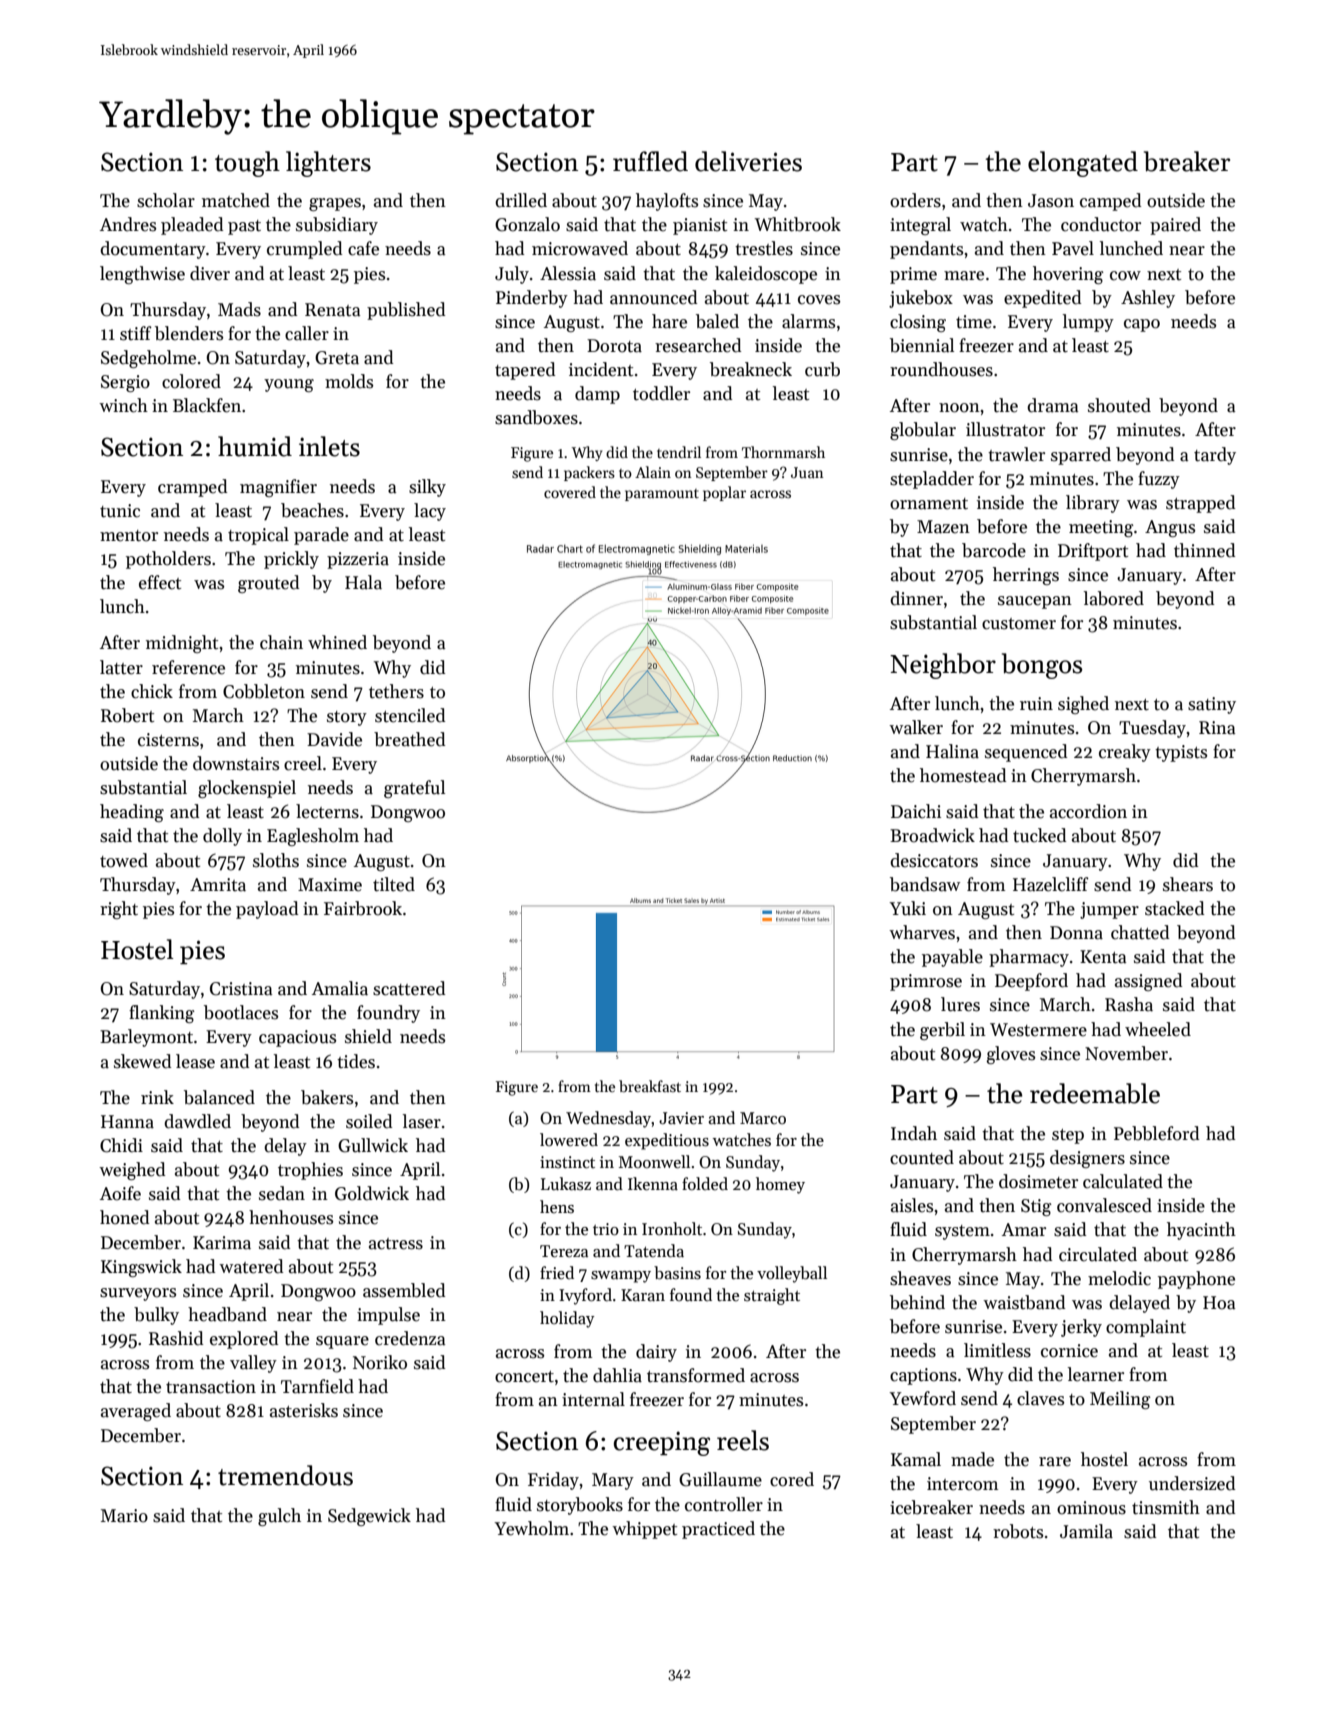 This page has height=1729, width=1336. Describe the element at coordinates (916, 598) in the page. I see `dinner` at that location.
